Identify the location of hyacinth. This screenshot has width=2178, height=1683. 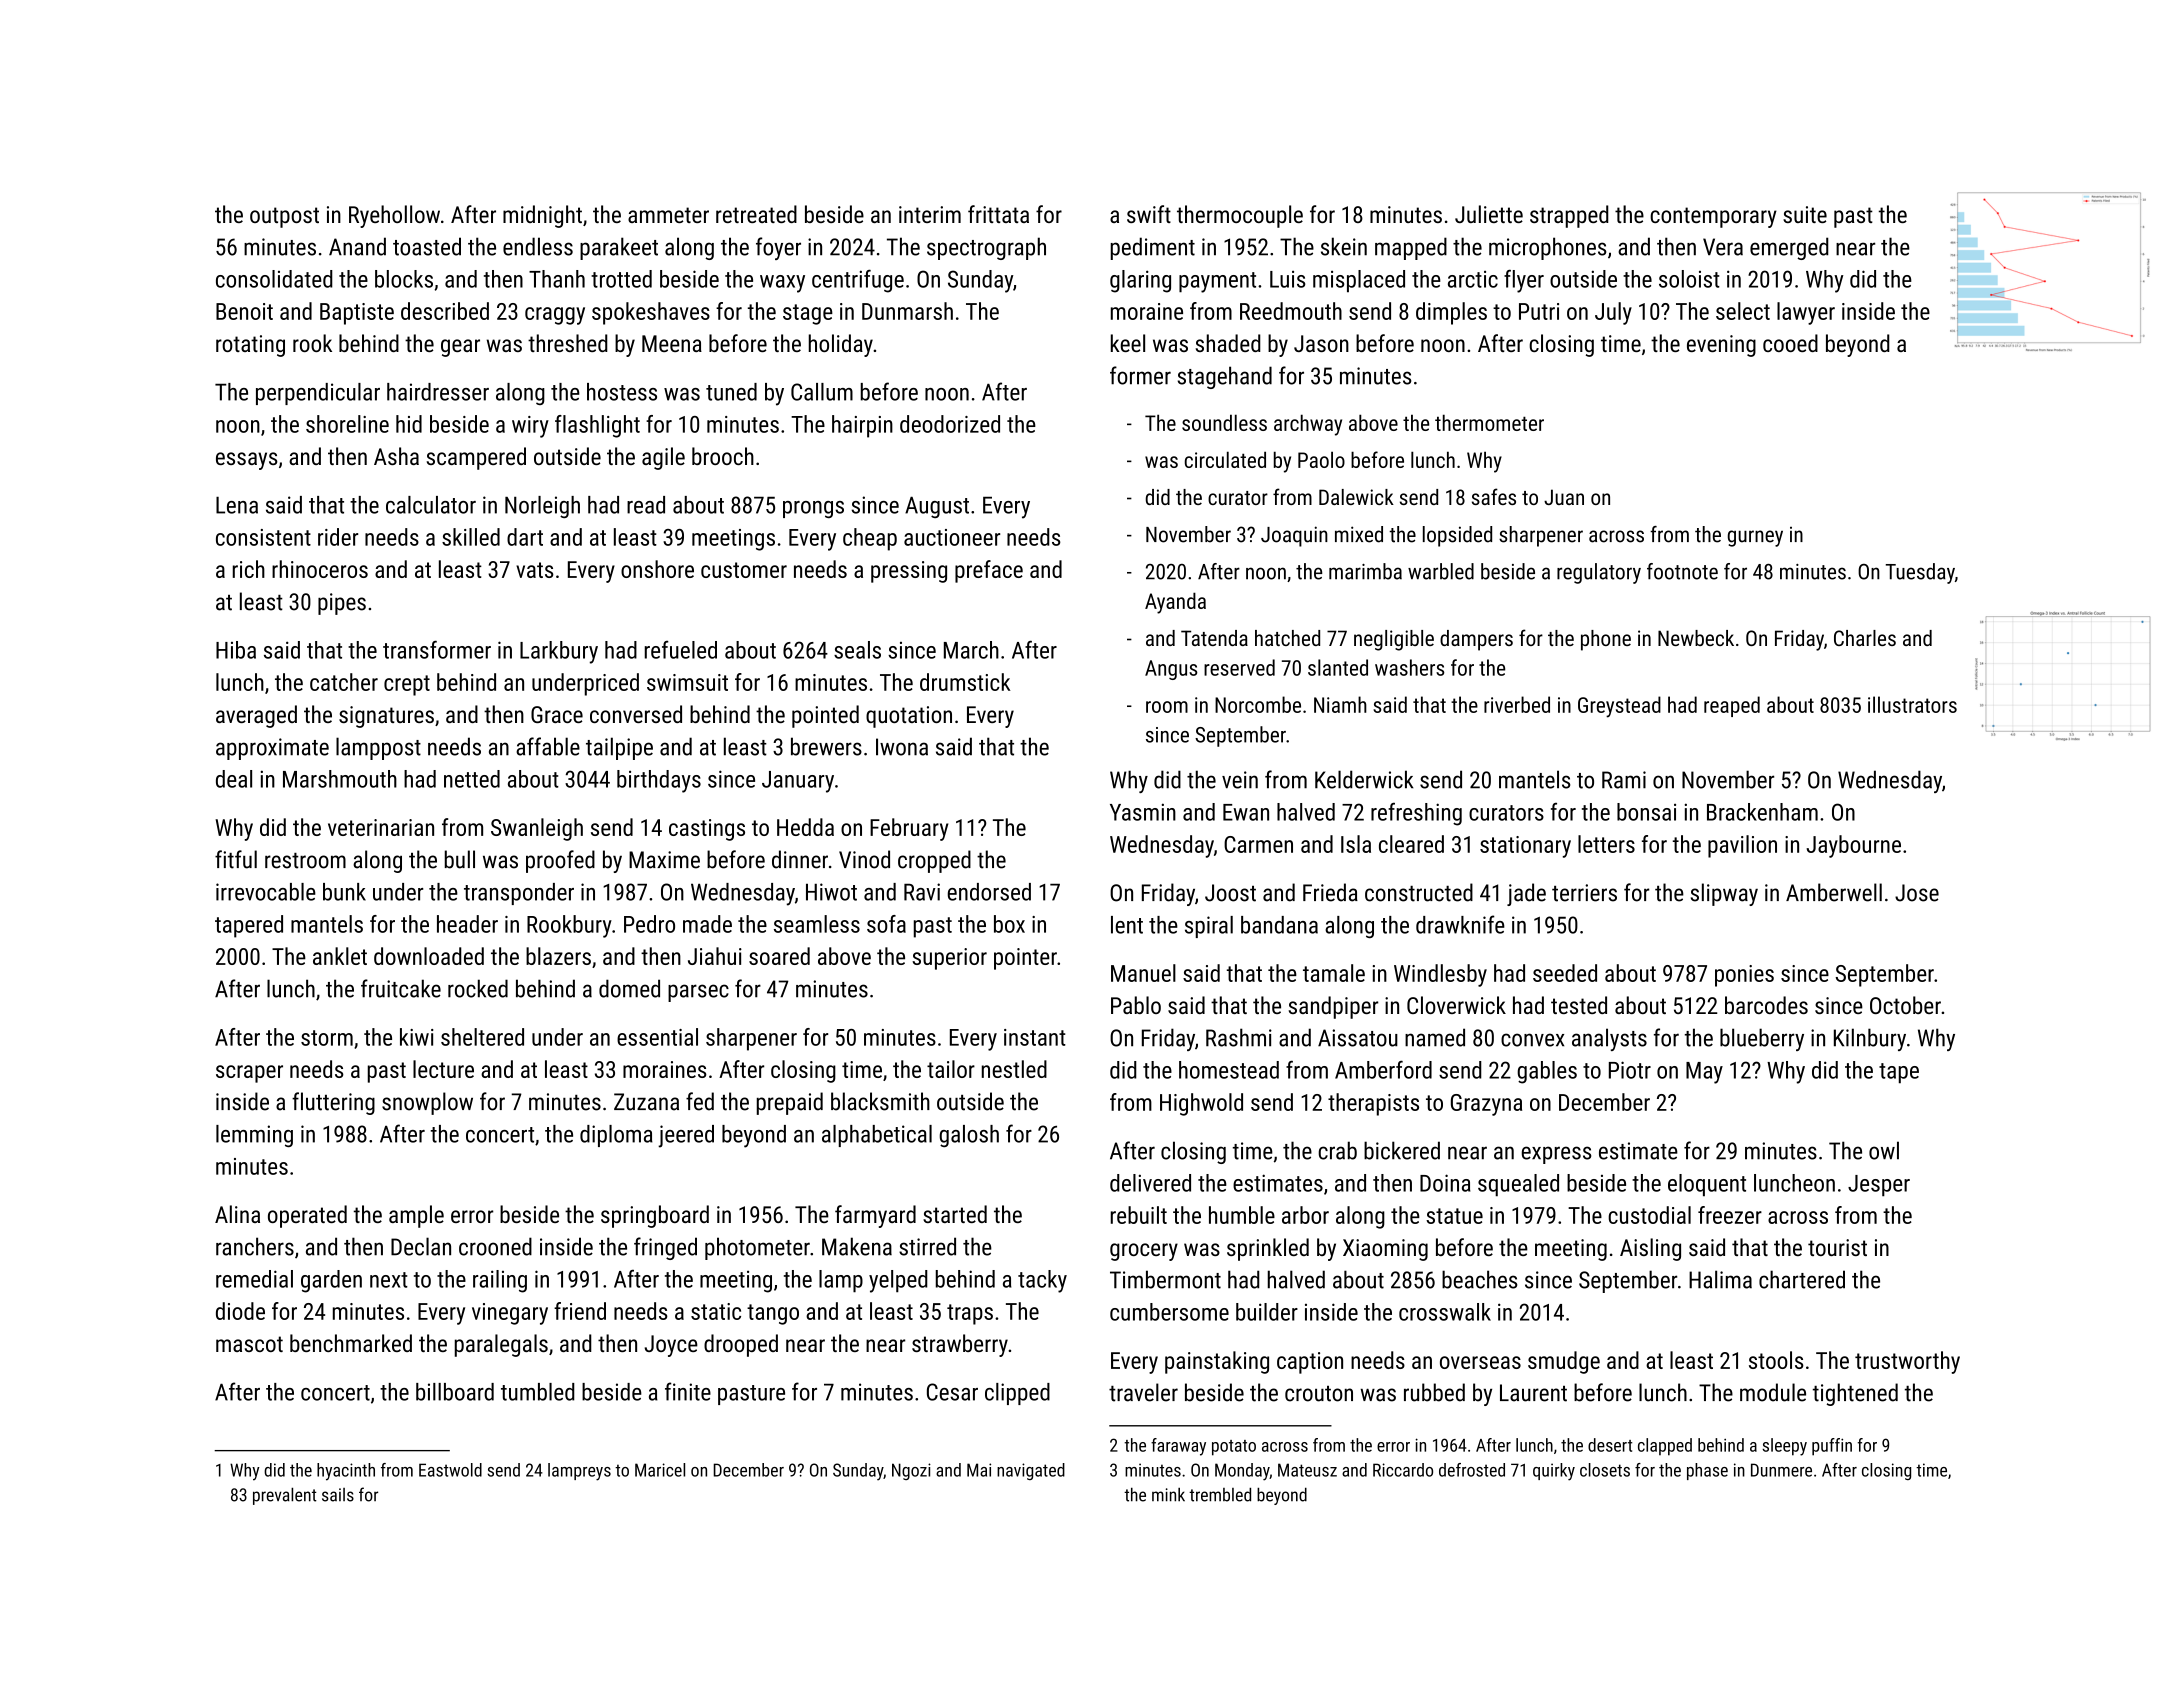
(346, 1472).
